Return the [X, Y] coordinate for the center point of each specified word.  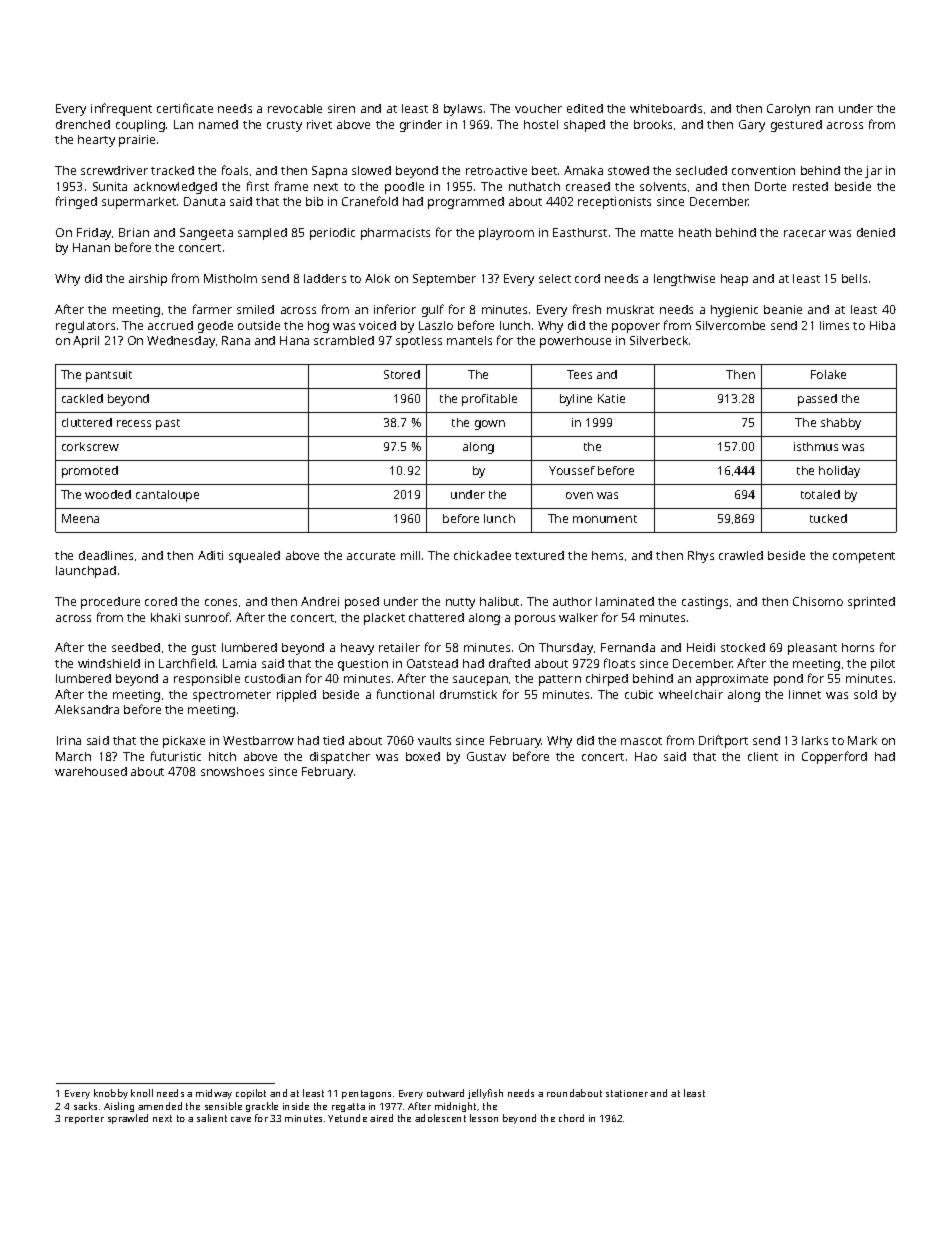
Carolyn [788, 110]
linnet [805, 694]
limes [834, 325]
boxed [423, 756]
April [86, 342]
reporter [84, 1119]
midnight [455, 1107]
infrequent [121, 109]
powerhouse [575, 342]
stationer [627, 1093]
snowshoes [232, 771]
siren [341, 108]
